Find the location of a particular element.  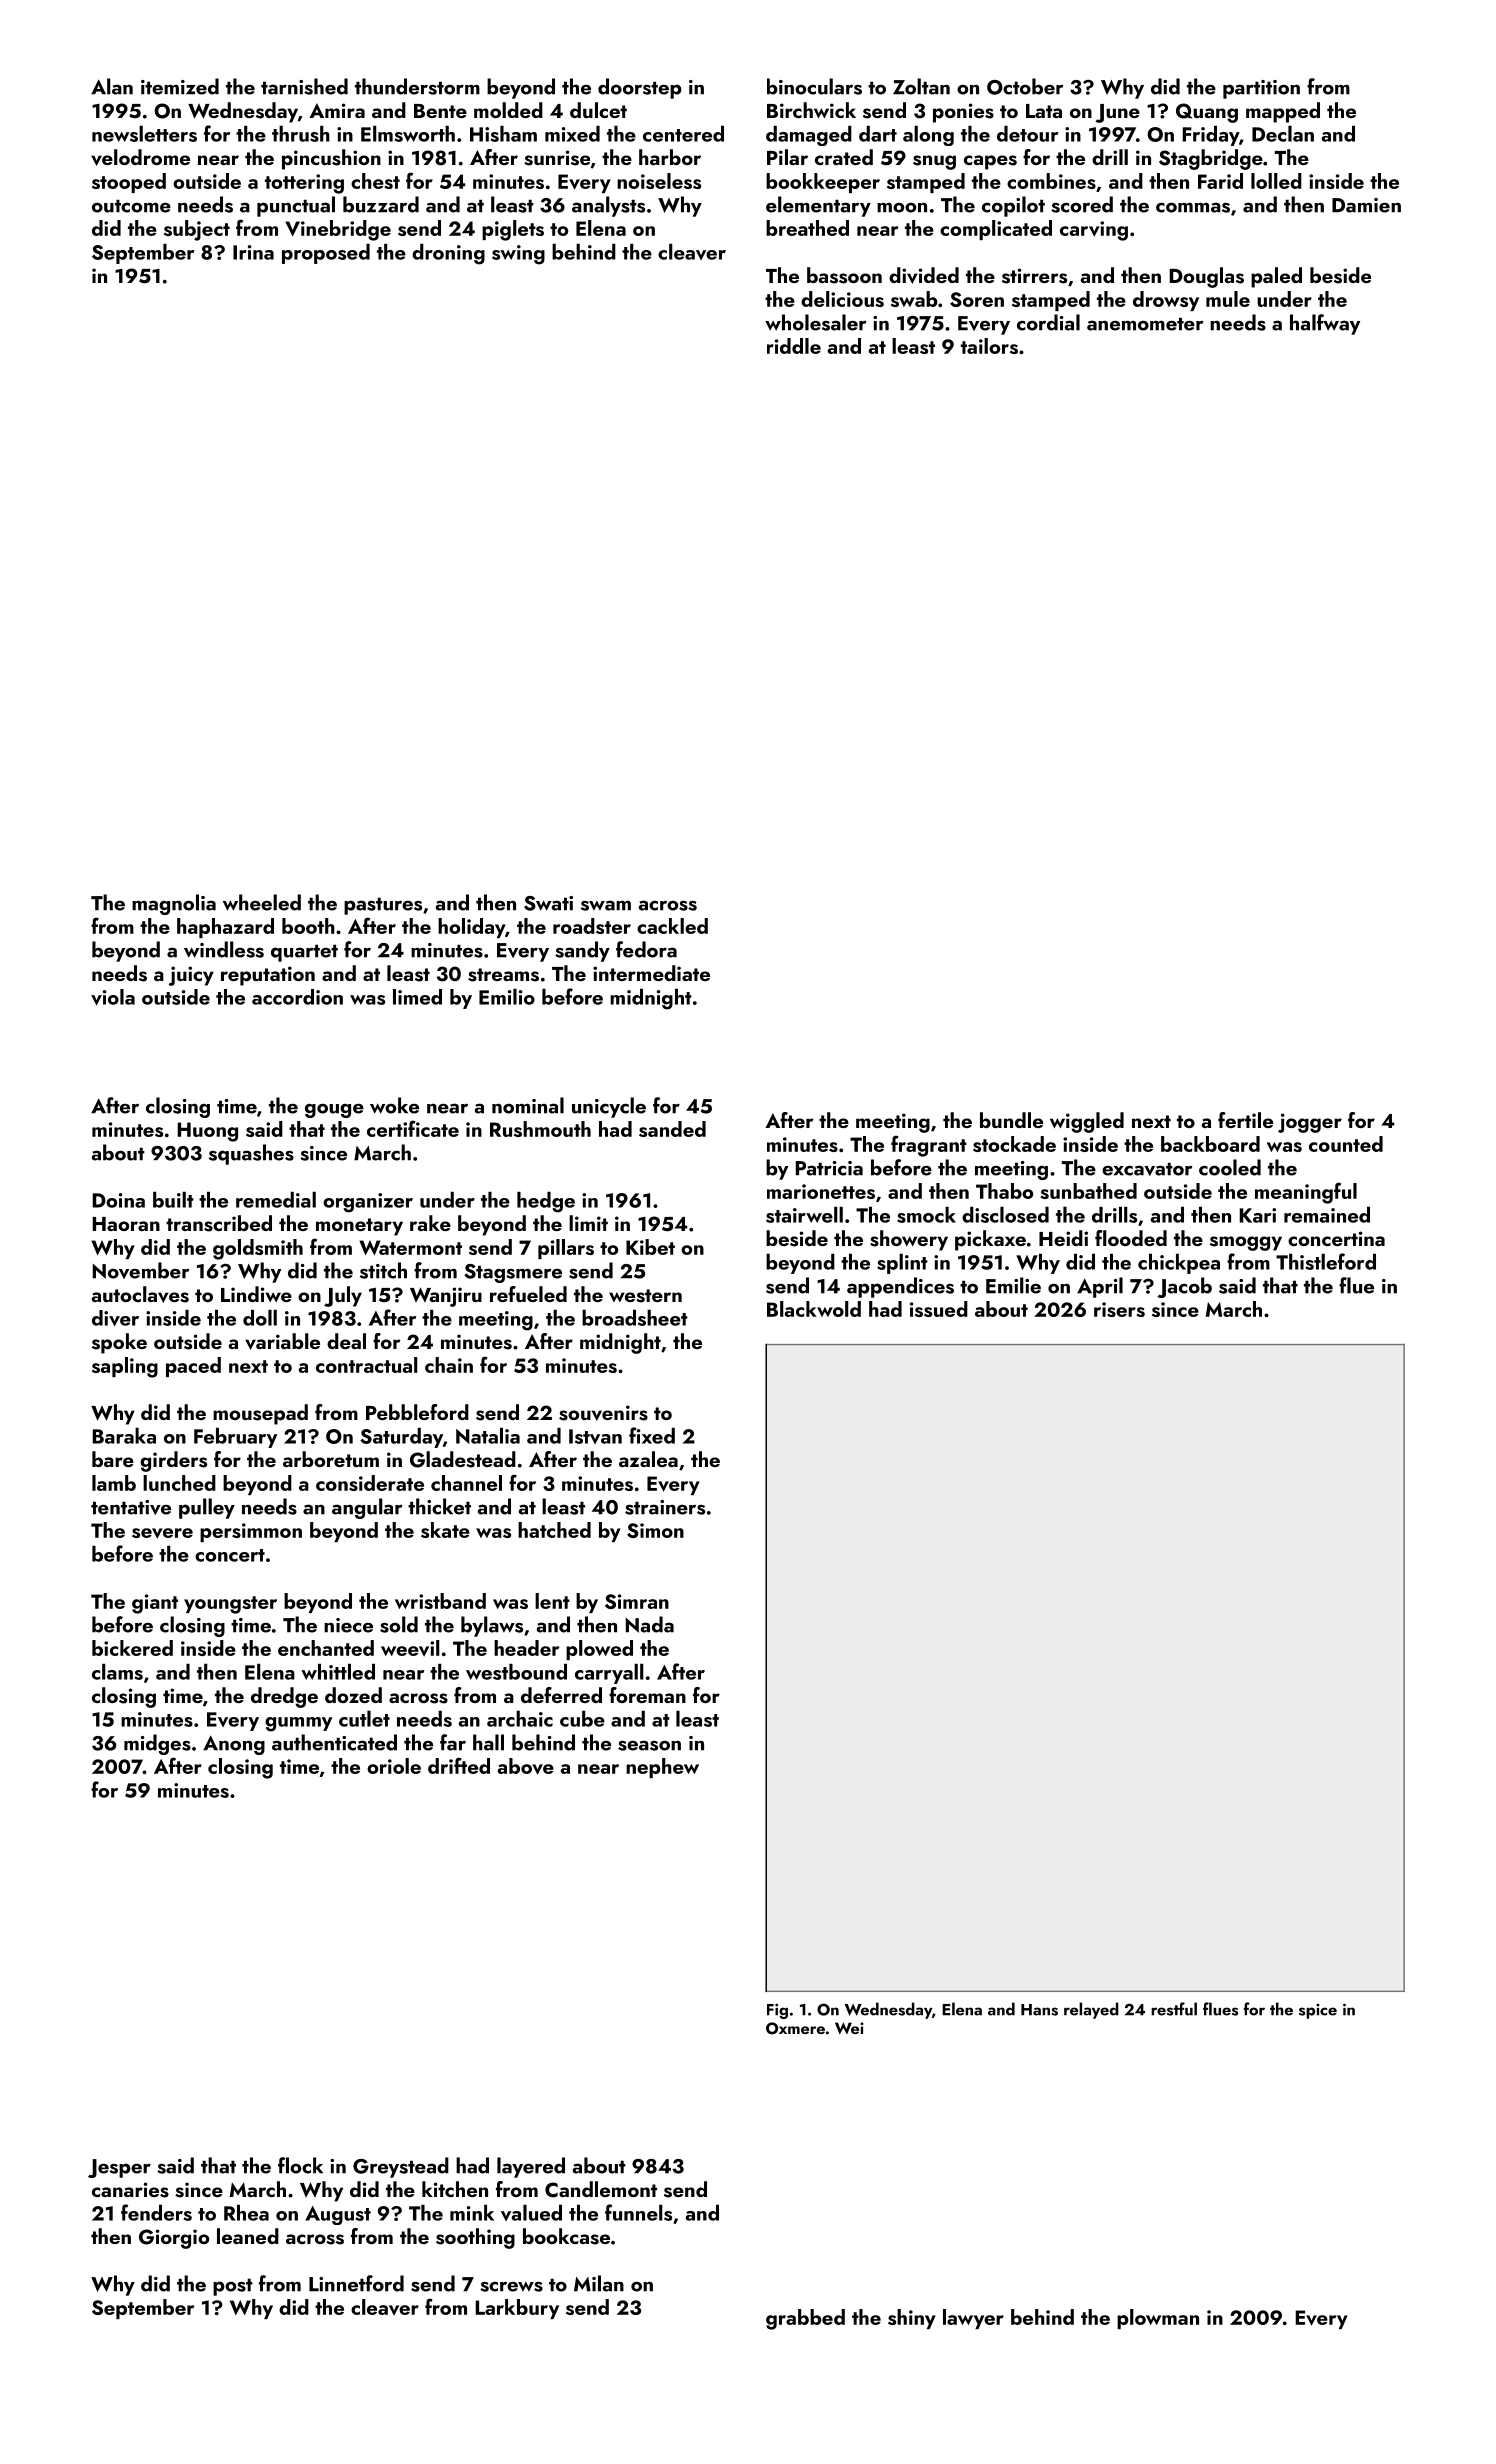

risers is located at coordinates (1119, 1309).
